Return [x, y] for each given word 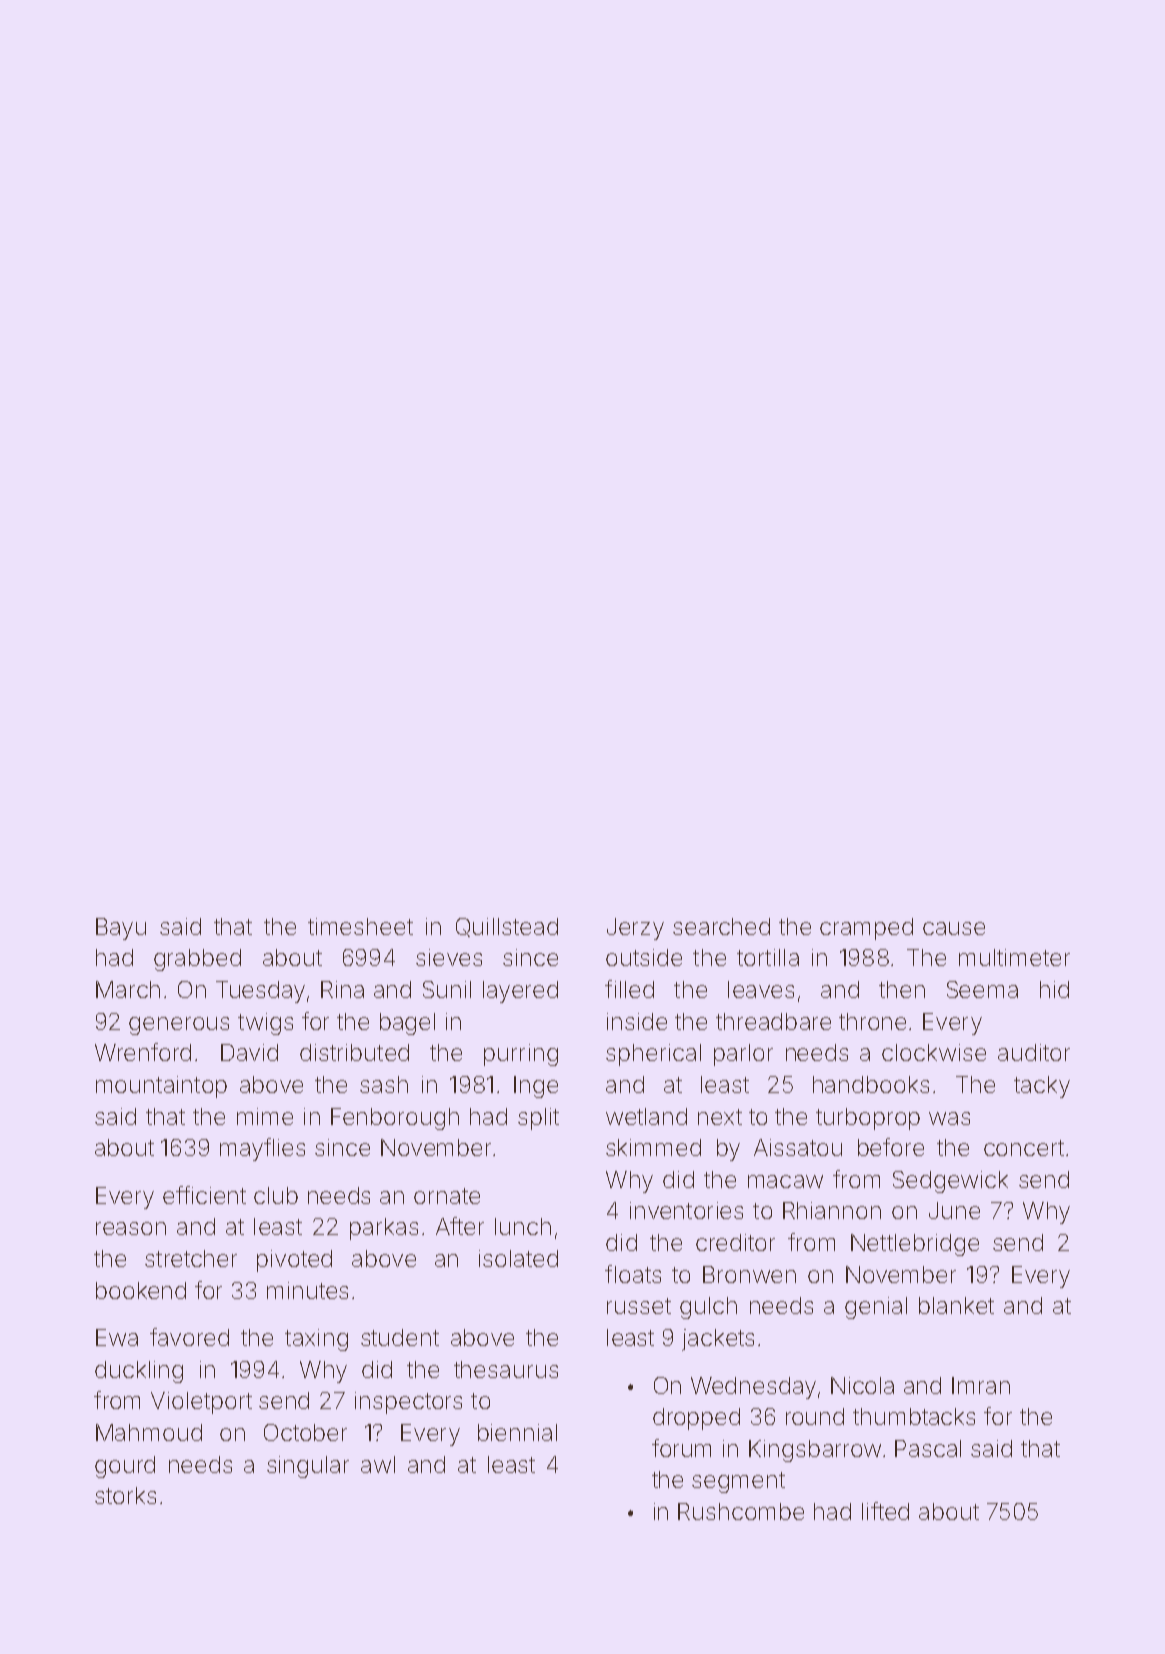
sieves [449, 957]
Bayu [121, 929]
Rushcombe [741, 1511]
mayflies [262, 1149]
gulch [708, 1308]
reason [131, 1228]
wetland [646, 1116]
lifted [885, 1511]
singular [308, 1467]
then [902, 989]
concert [1024, 1148]
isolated [518, 1258]
